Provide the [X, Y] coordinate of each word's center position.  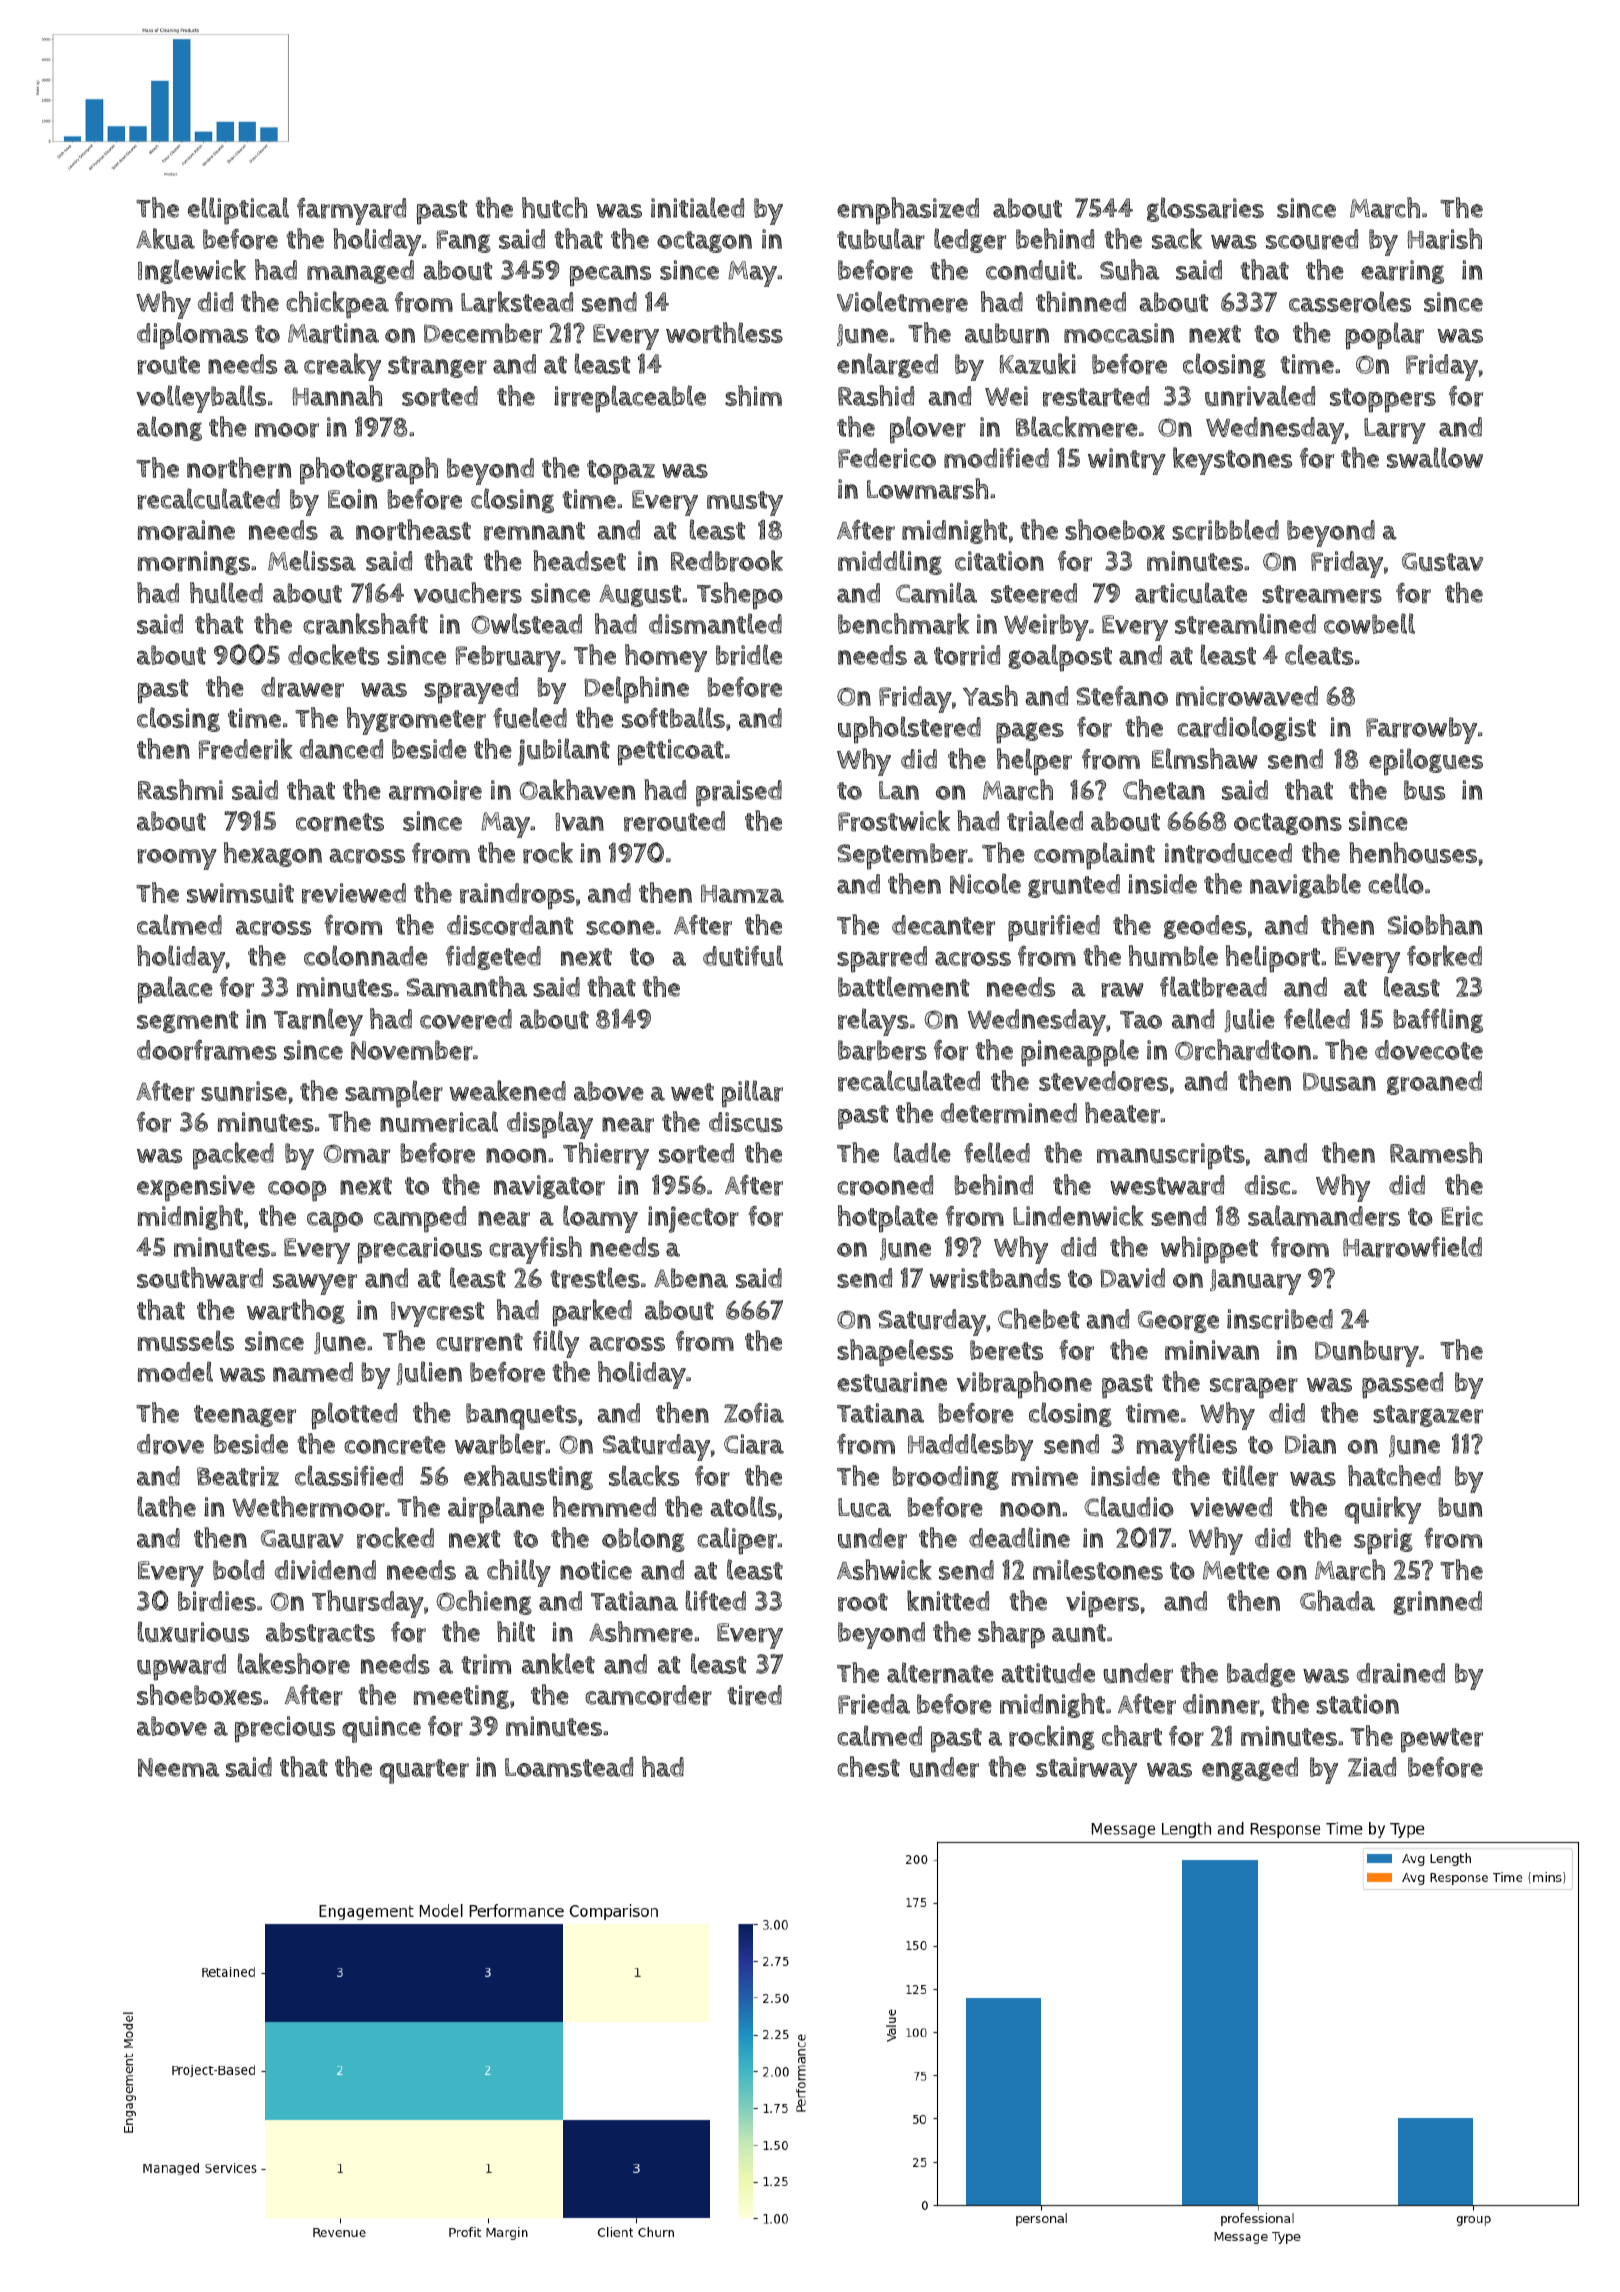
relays [873, 1022]
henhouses [1413, 852]
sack [1177, 238]
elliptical [238, 211]
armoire [435, 790]
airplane [496, 1510]
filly [556, 1344]
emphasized [908, 211]
